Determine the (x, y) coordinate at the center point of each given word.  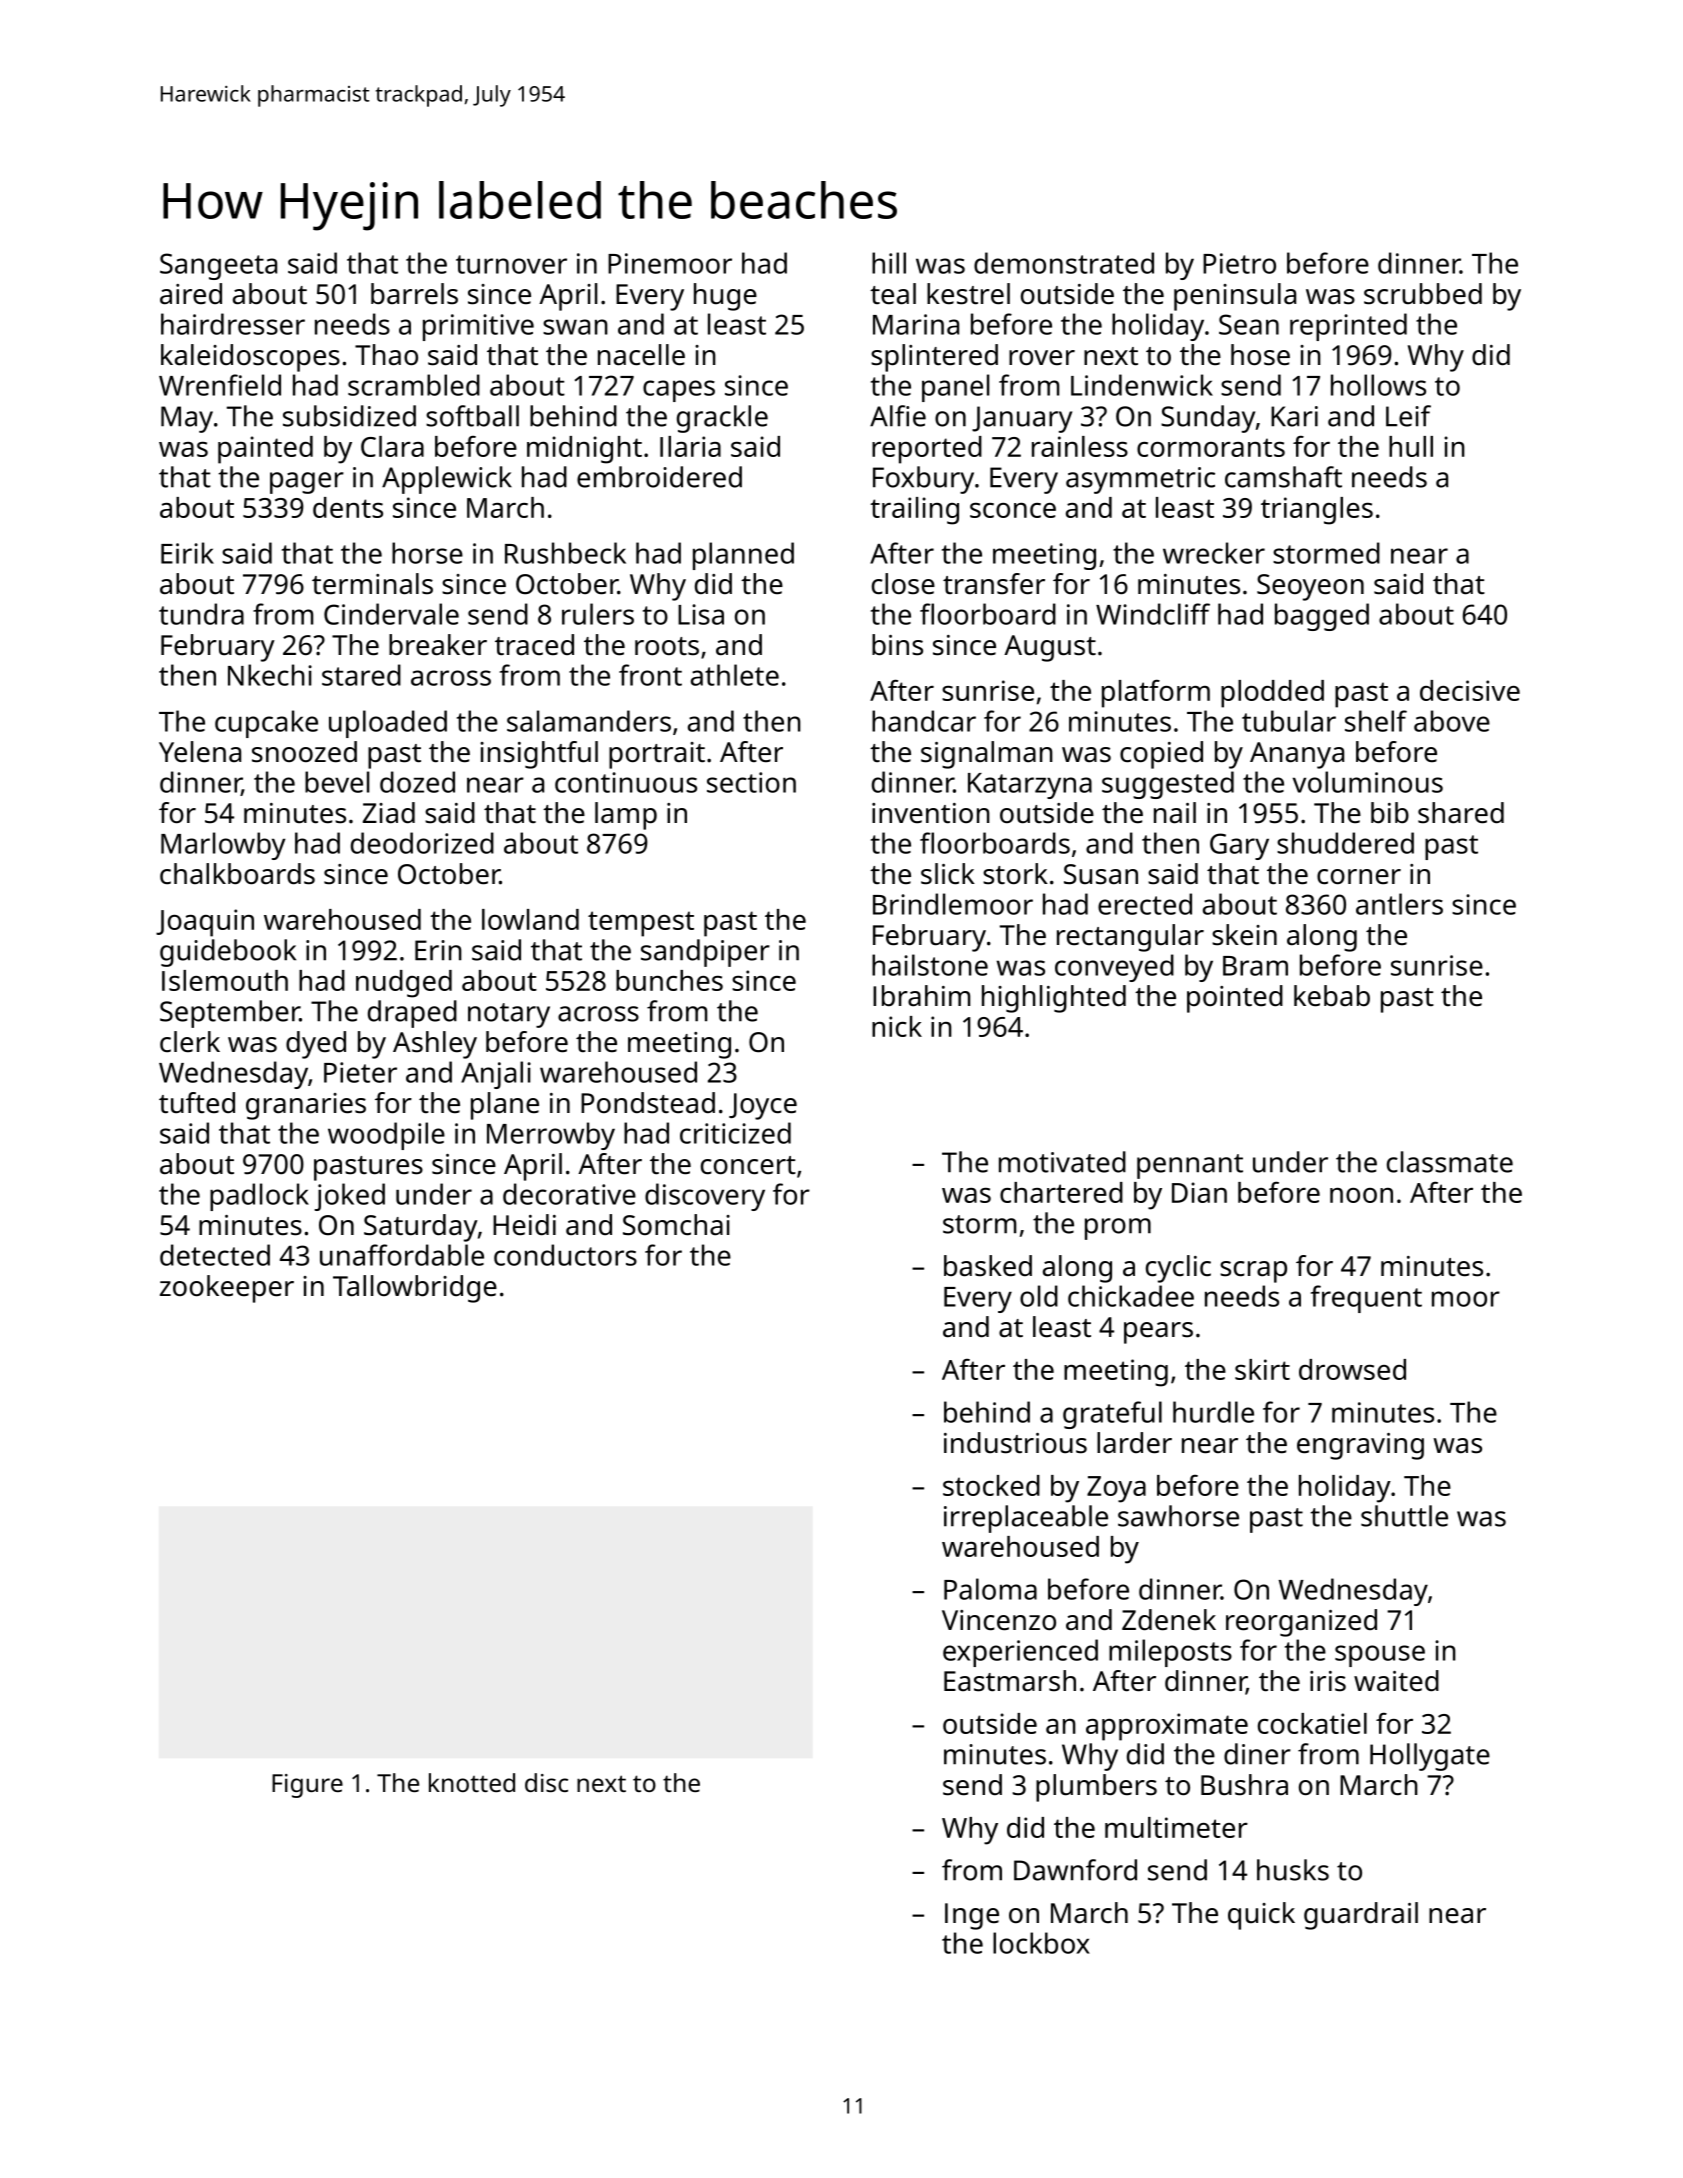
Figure (307, 1786)
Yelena (200, 752)
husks (1293, 1870)
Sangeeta (218, 266)
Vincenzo (999, 1620)
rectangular (1130, 938)
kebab (1332, 996)
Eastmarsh (1010, 1681)
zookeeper (227, 1289)
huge (725, 297)
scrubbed (1423, 294)
